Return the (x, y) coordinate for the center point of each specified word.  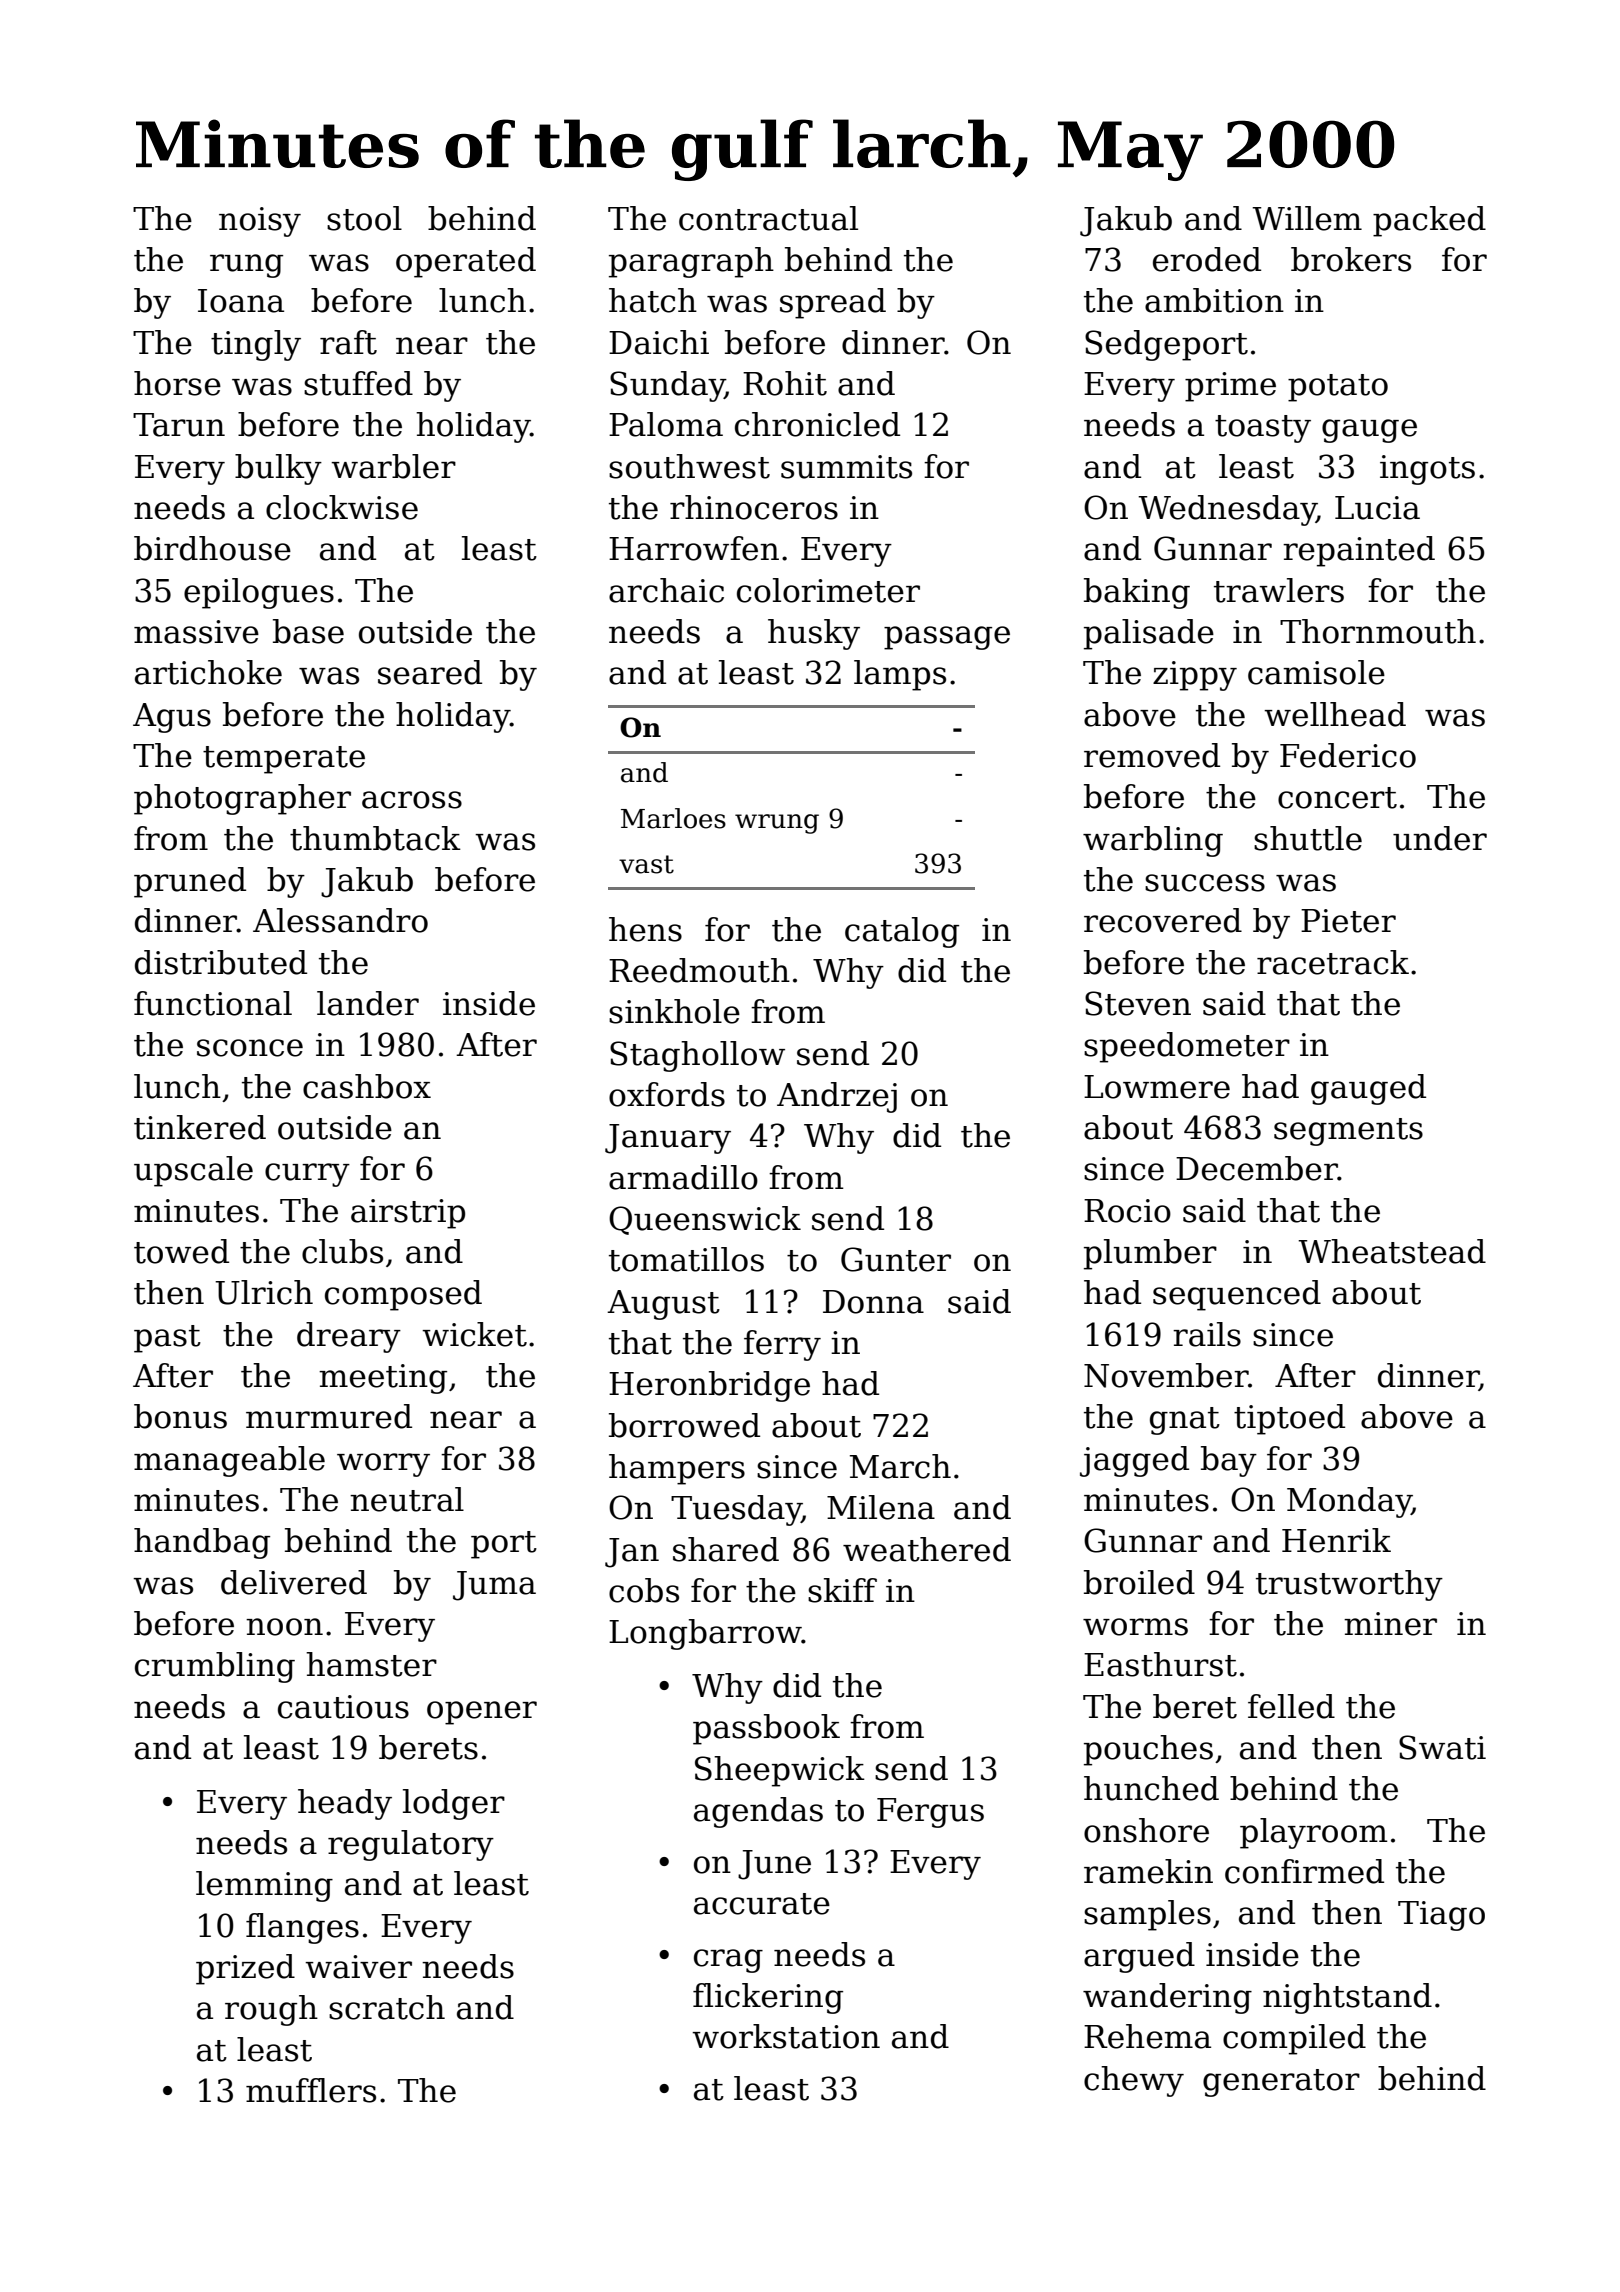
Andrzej (837, 1097)
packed (1429, 221)
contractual (768, 218)
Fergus (930, 1813)
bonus (180, 1416)
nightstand (1347, 1998)
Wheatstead (1392, 1251)
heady (345, 1804)
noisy (260, 222)
